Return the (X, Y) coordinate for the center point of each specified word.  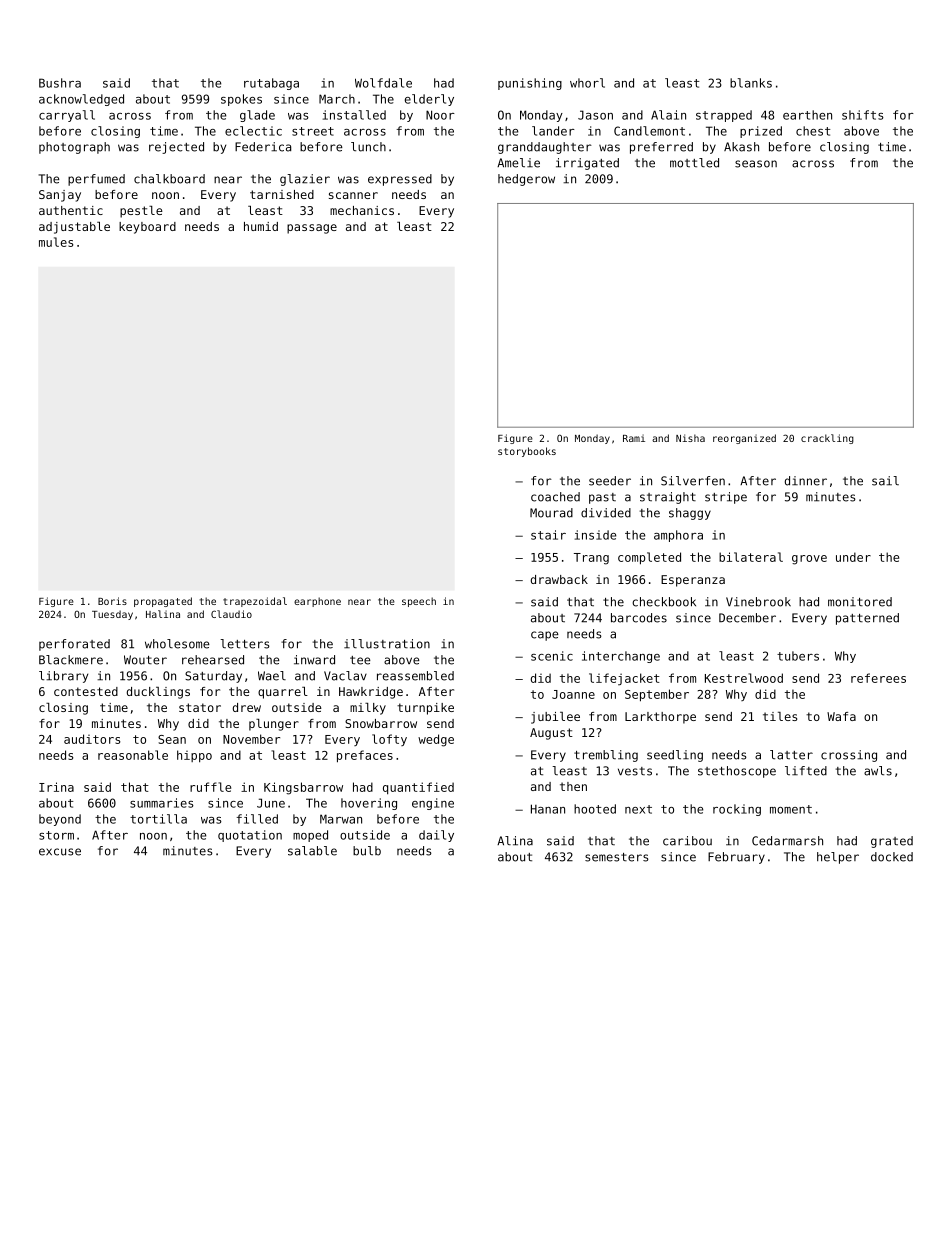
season (756, 164)
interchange (621, 657)
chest (813, 131)
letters (245, 644)
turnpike (425, 709)
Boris (112, 601)
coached (555, 497)
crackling (827, 439)
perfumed (96, 180)
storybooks (527, 452)
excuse (60, 852)
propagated (163, 602)
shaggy (690, 514)
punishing (530, 84)
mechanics (362, 210)
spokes (241, 100)
